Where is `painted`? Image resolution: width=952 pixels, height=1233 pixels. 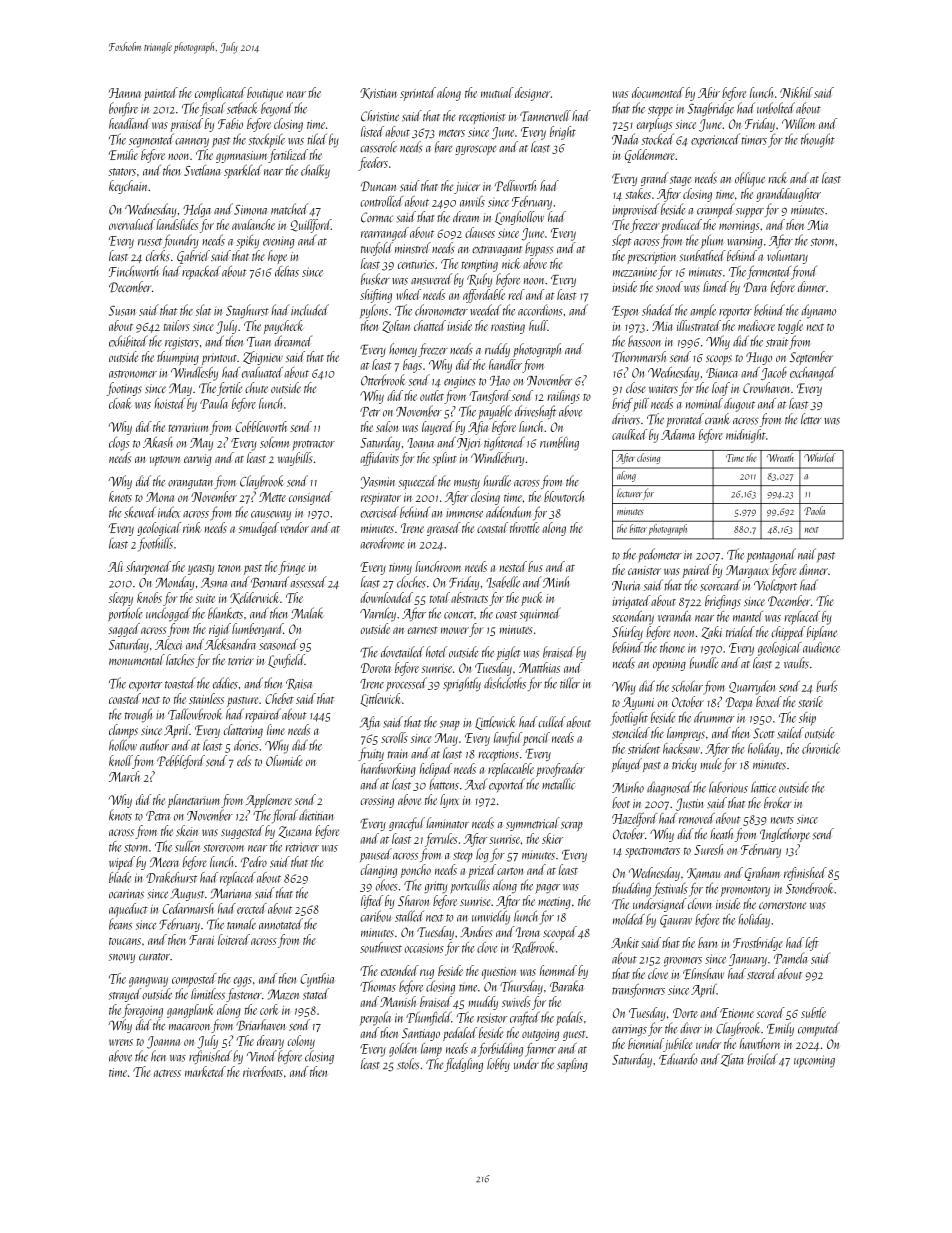
painted is located at coordinates (161, 94).
